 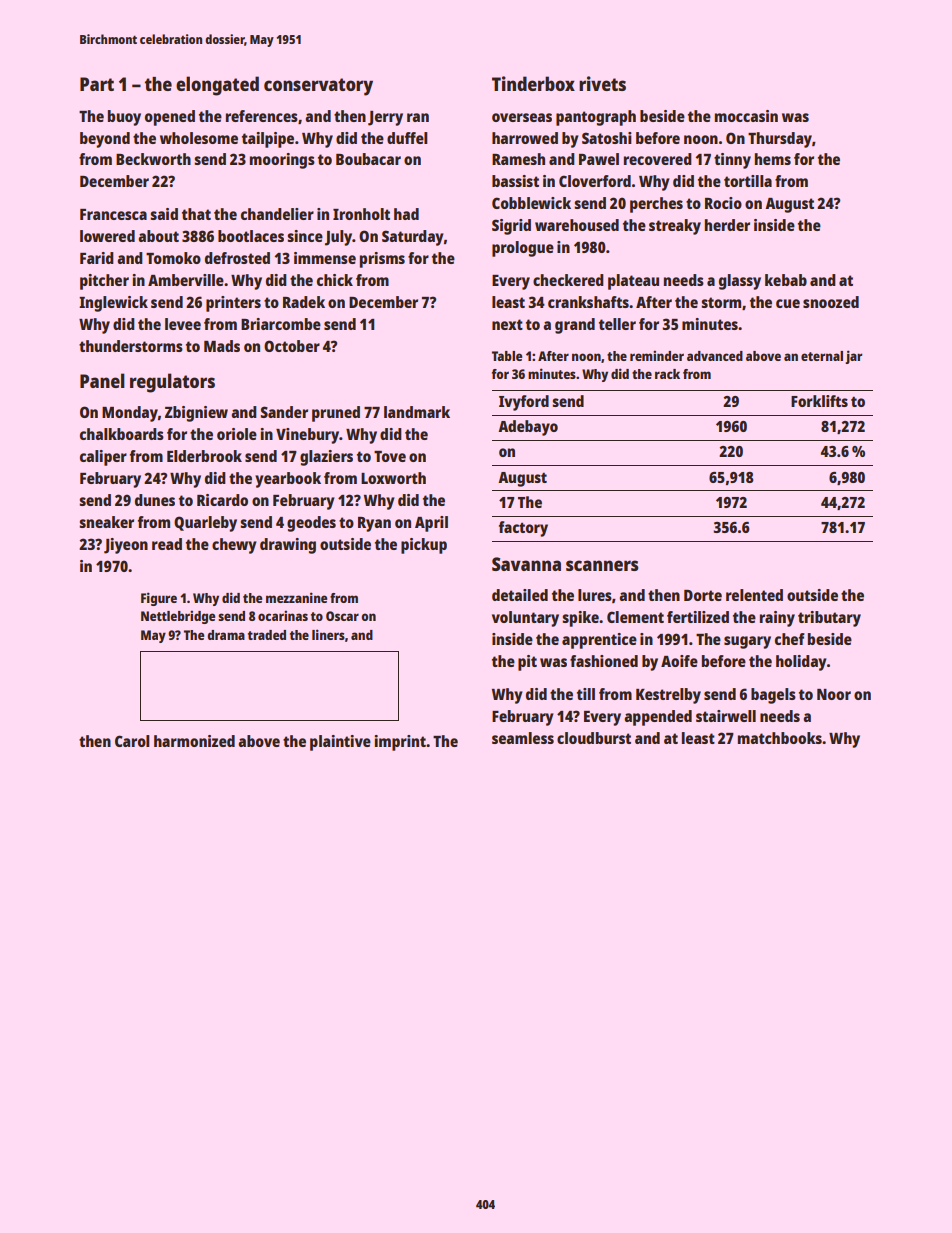 I want to click on prisms, so click(x=382, y=260).
